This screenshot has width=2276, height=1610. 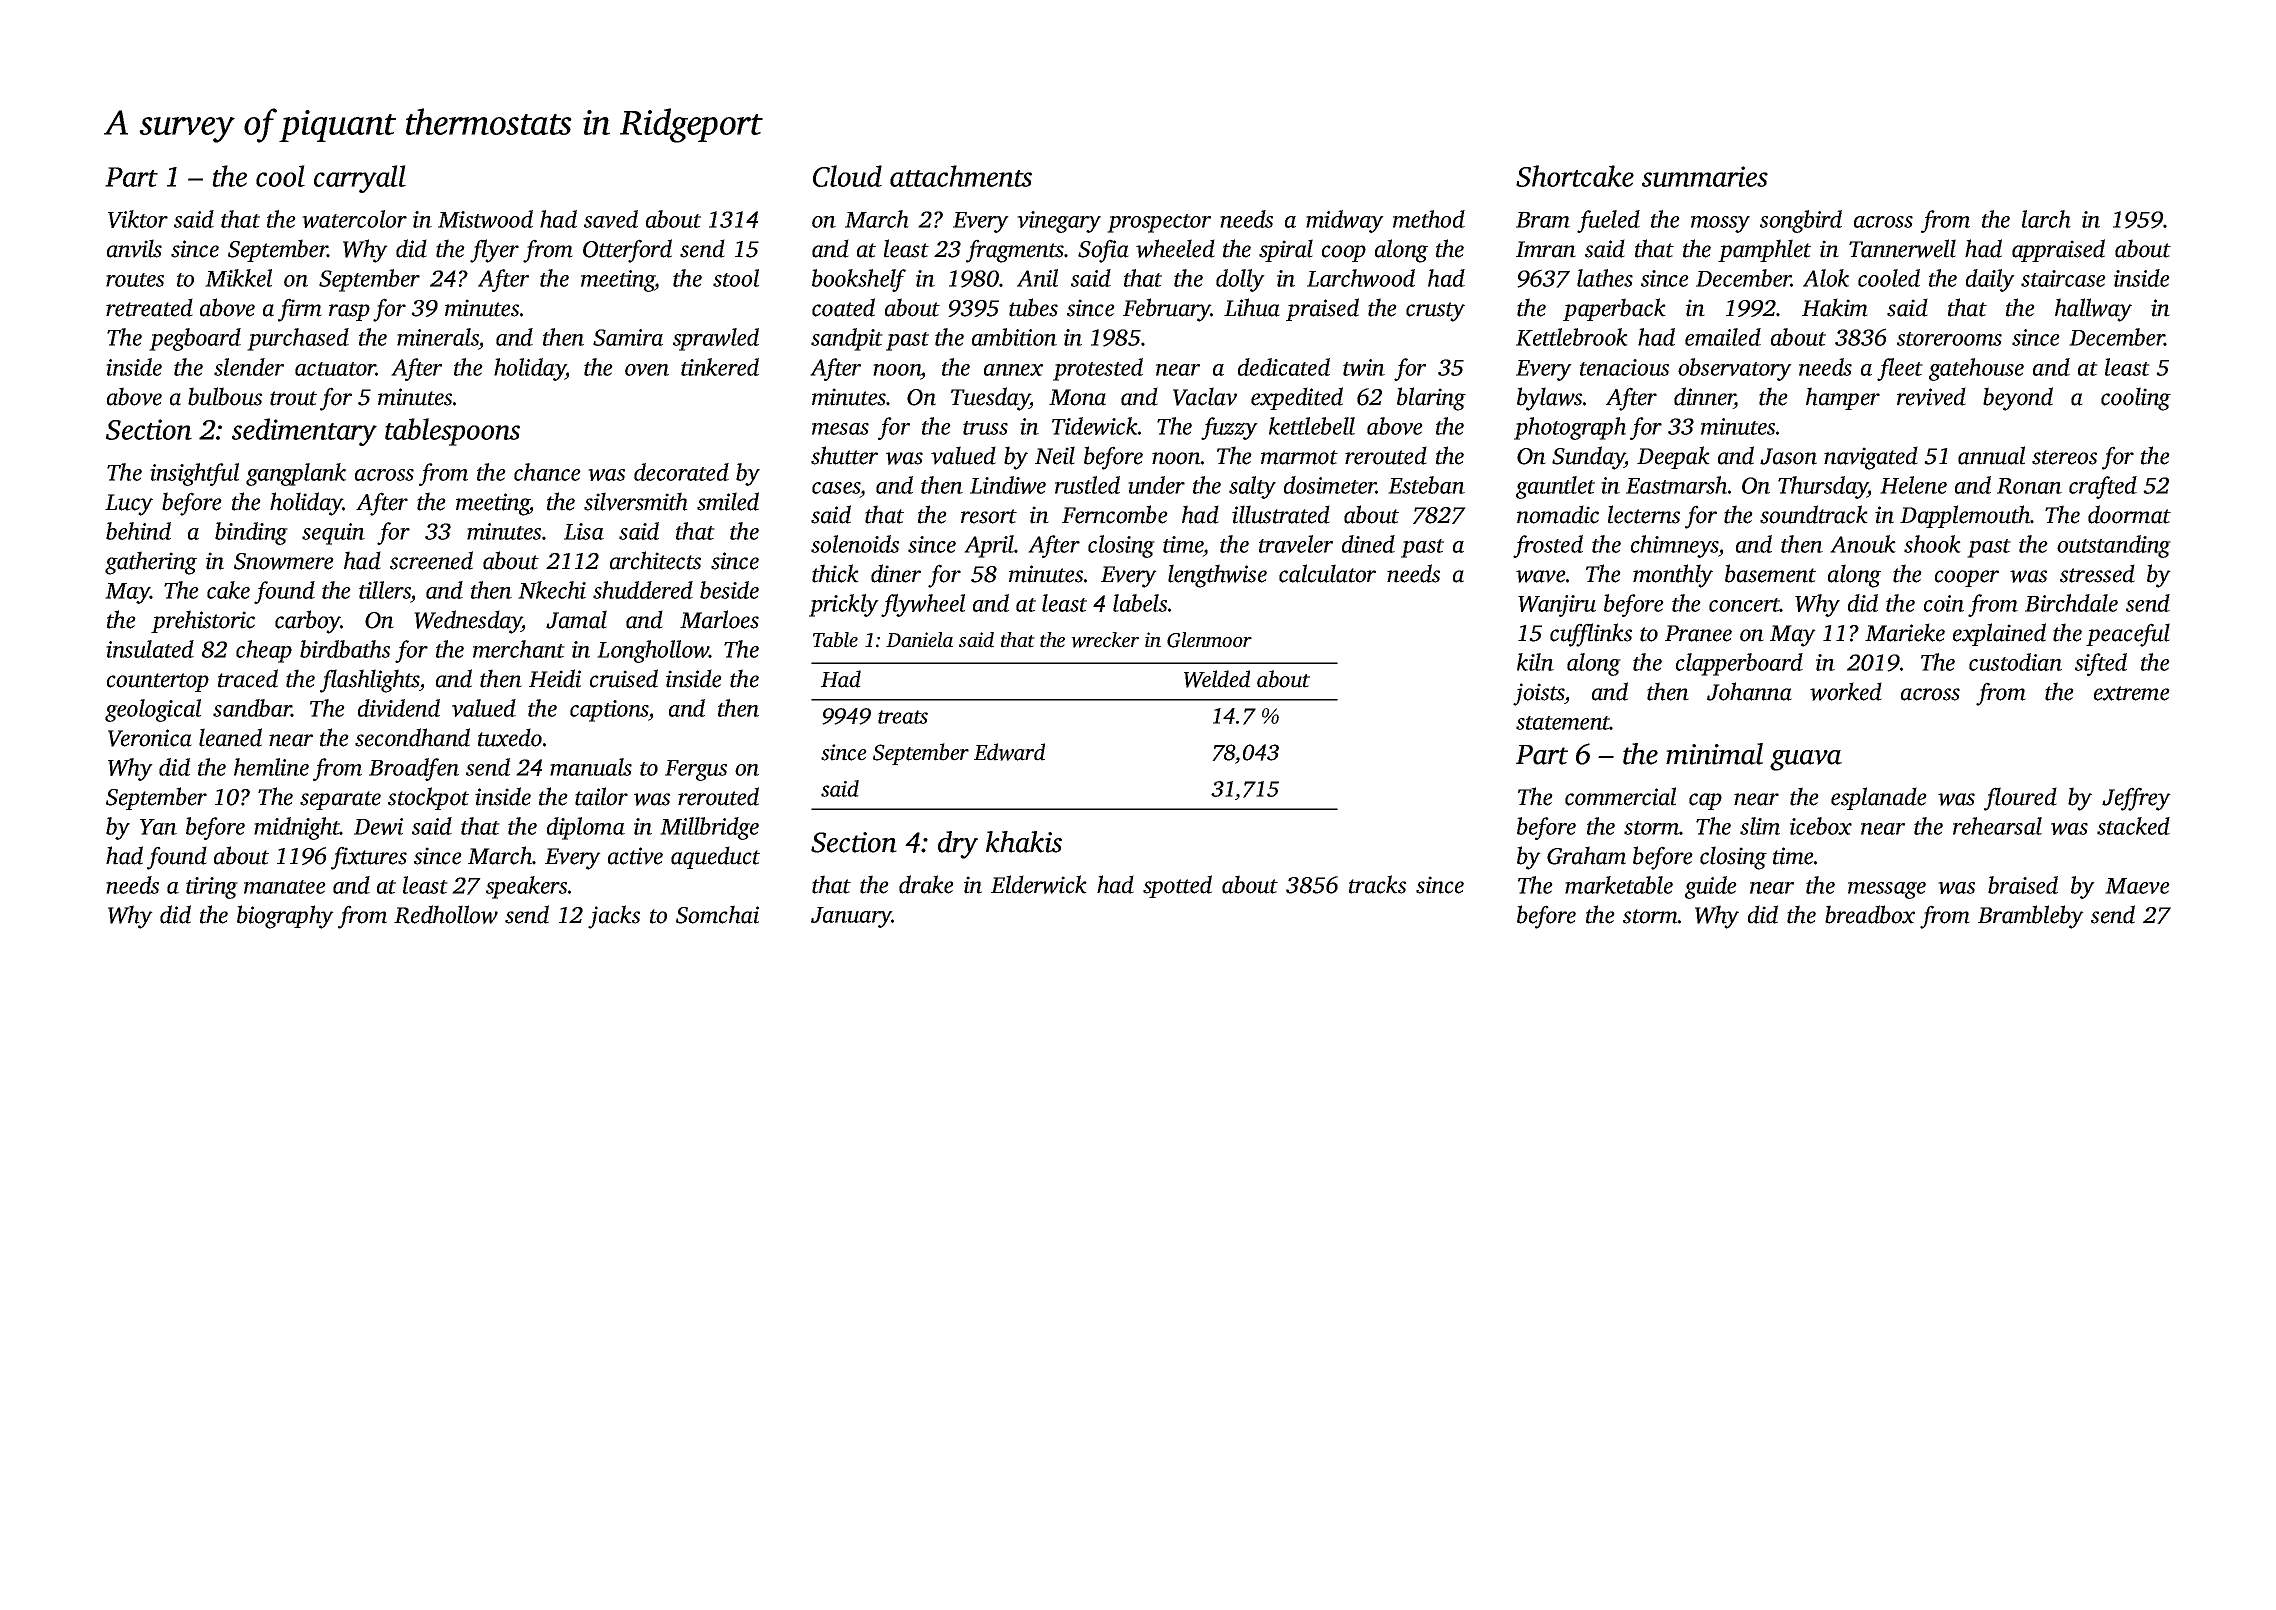 What do you see at coordinates (135, 280) in the screenshot?
I see `routes` at bounding box center [135, 280].
